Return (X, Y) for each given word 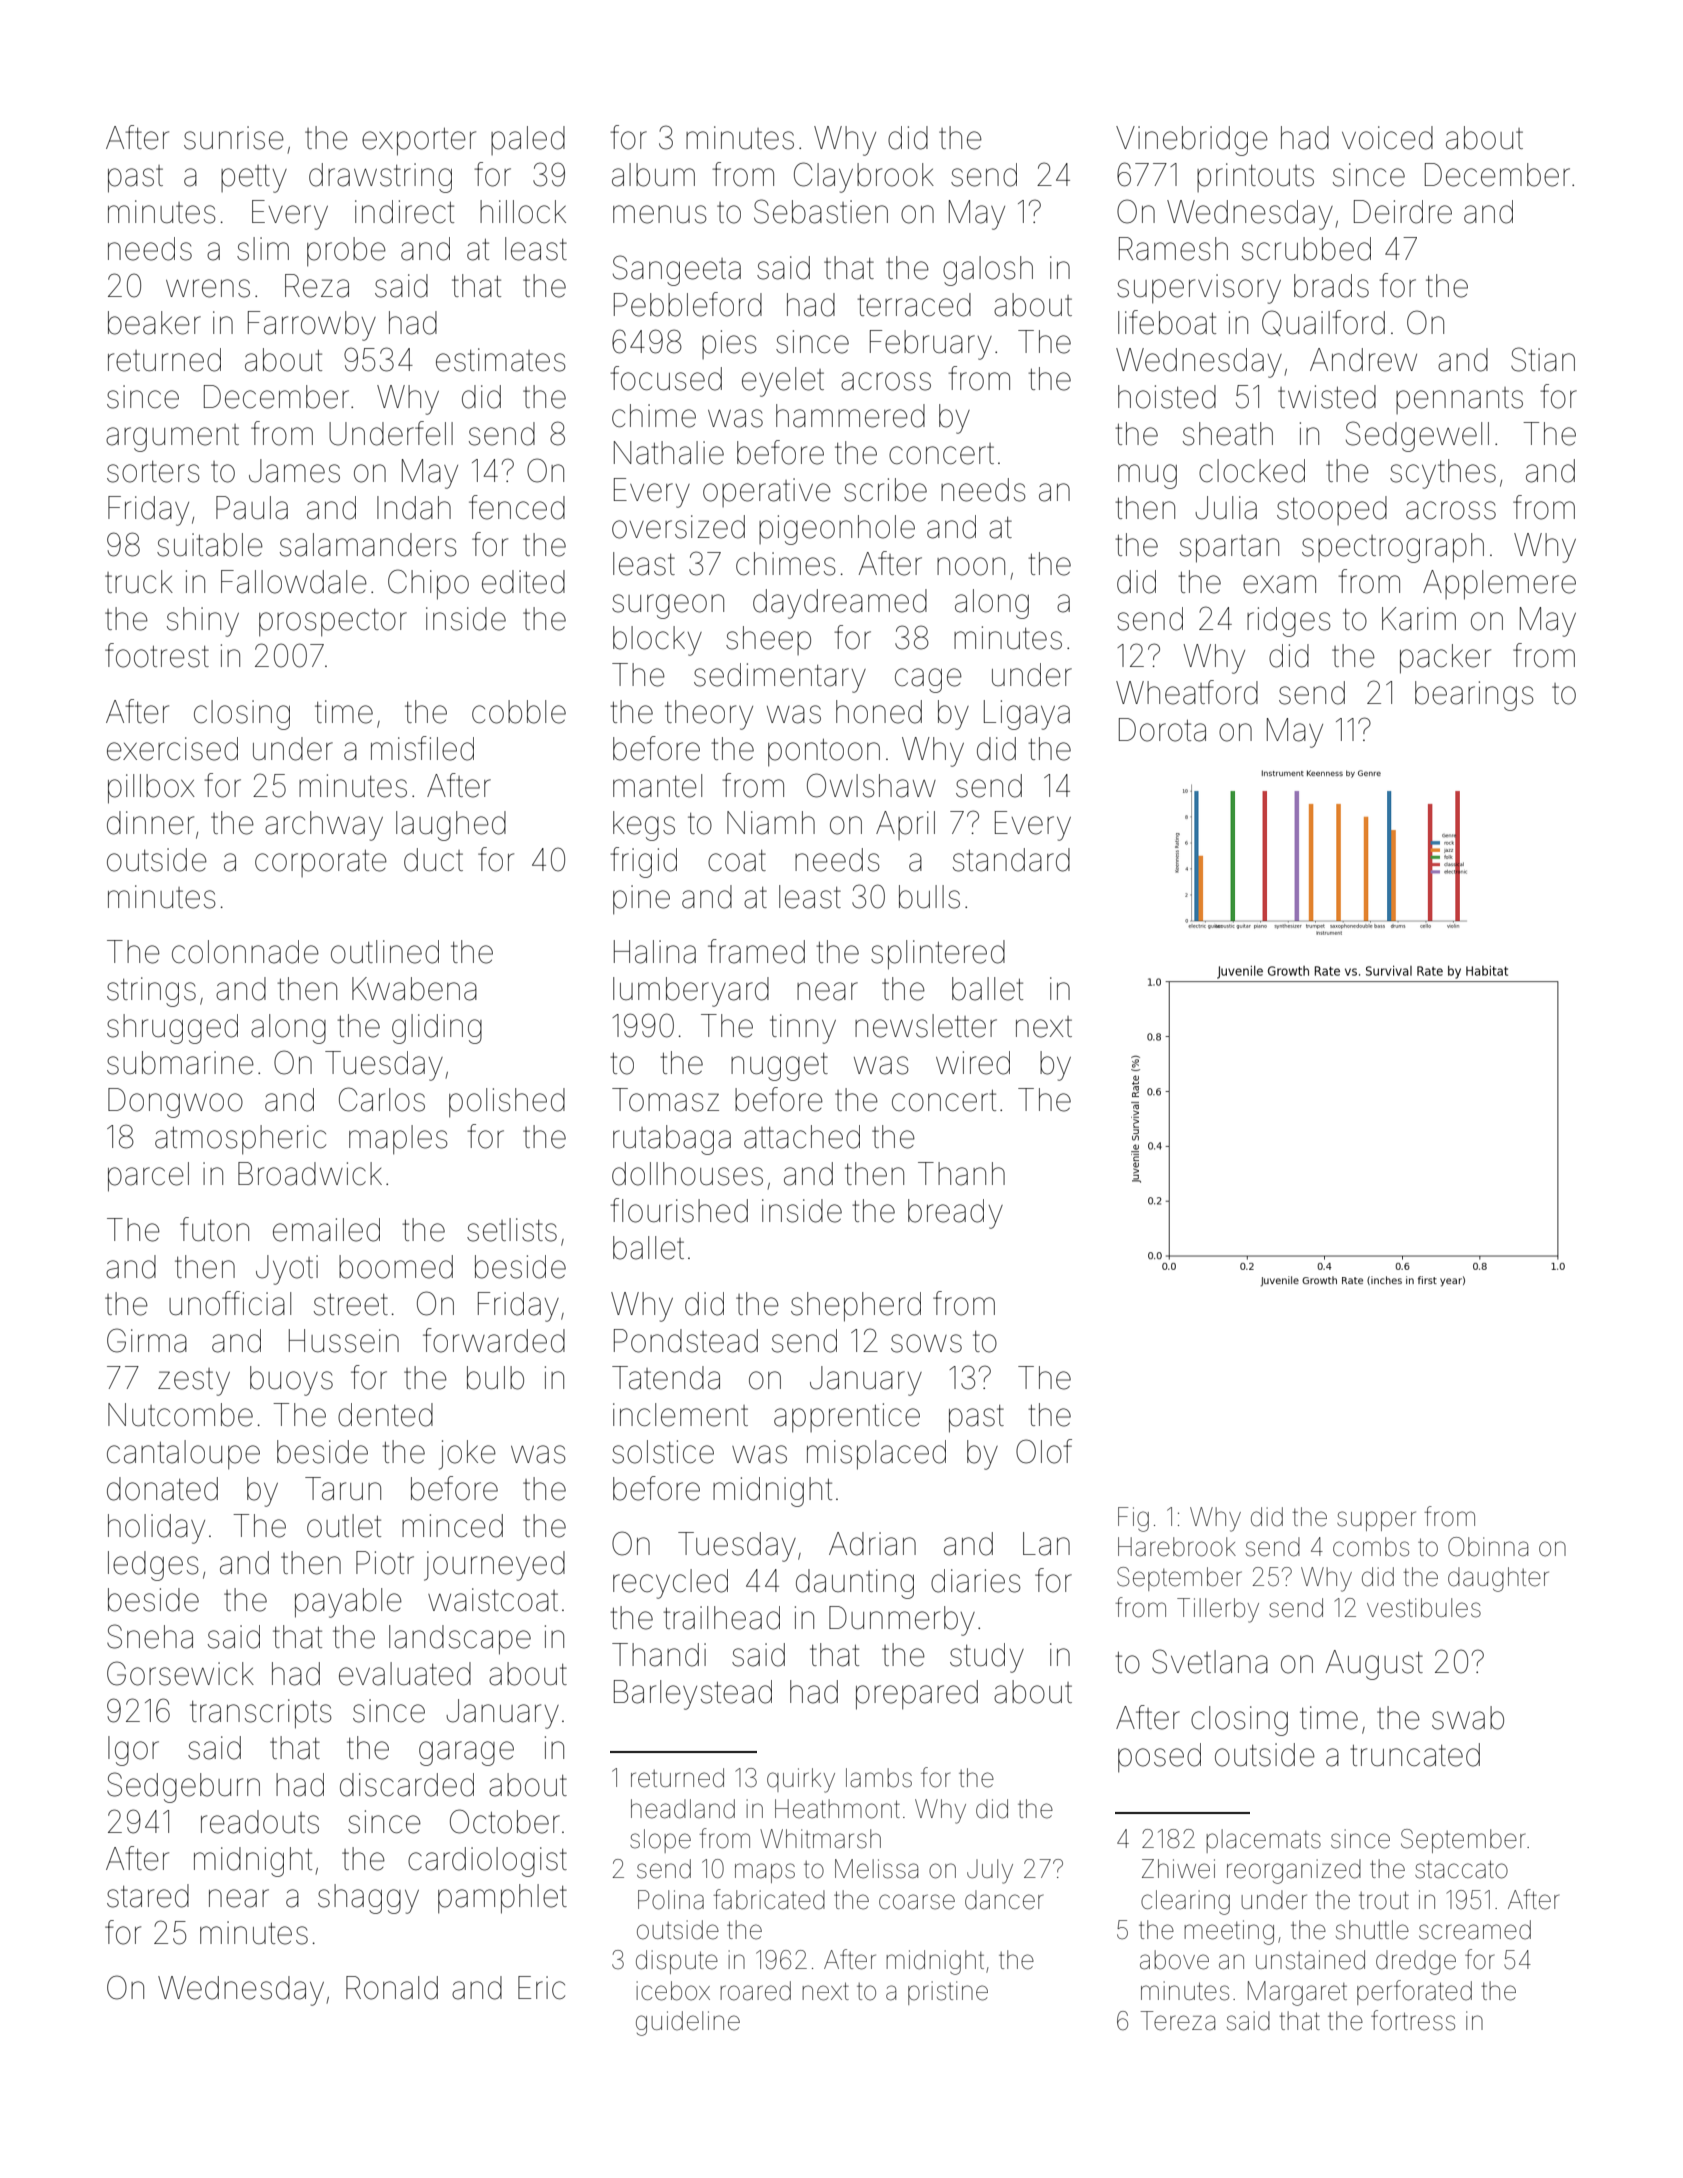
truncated (1415, 1755)
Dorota (1162, 730)
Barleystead (693, 1695)
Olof (1044, 1451)
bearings (1474, 696)
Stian (1543, 359)
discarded (407, 1785)
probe (346, 252)
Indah (414, 508)
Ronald (392, 1988)
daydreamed (840, 604)
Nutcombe (180, 1415)
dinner (150, 823)
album (653, 175)
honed (879, 712)
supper (1376, 1521)
